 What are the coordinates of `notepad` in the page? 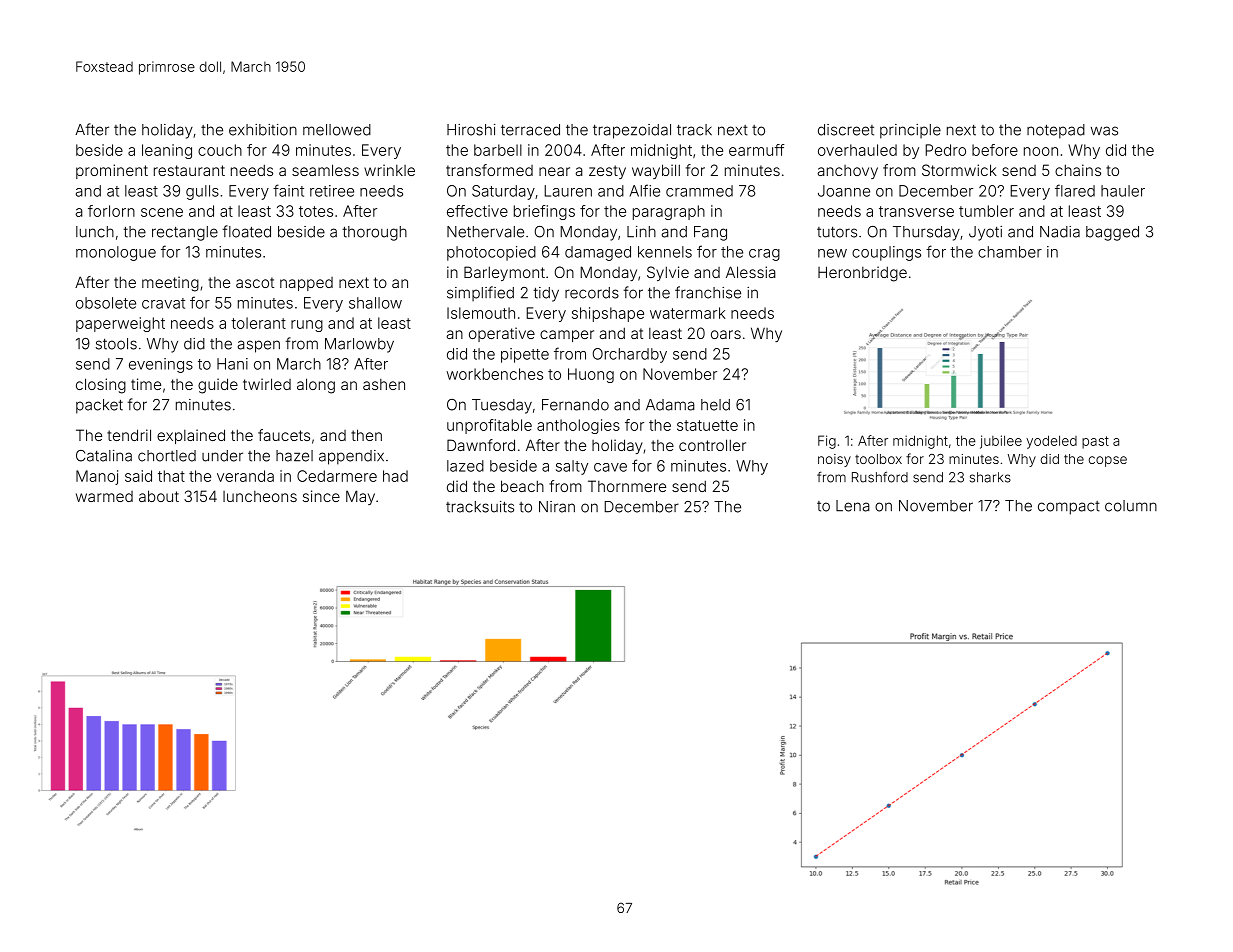 It's located at (1056, 131).
